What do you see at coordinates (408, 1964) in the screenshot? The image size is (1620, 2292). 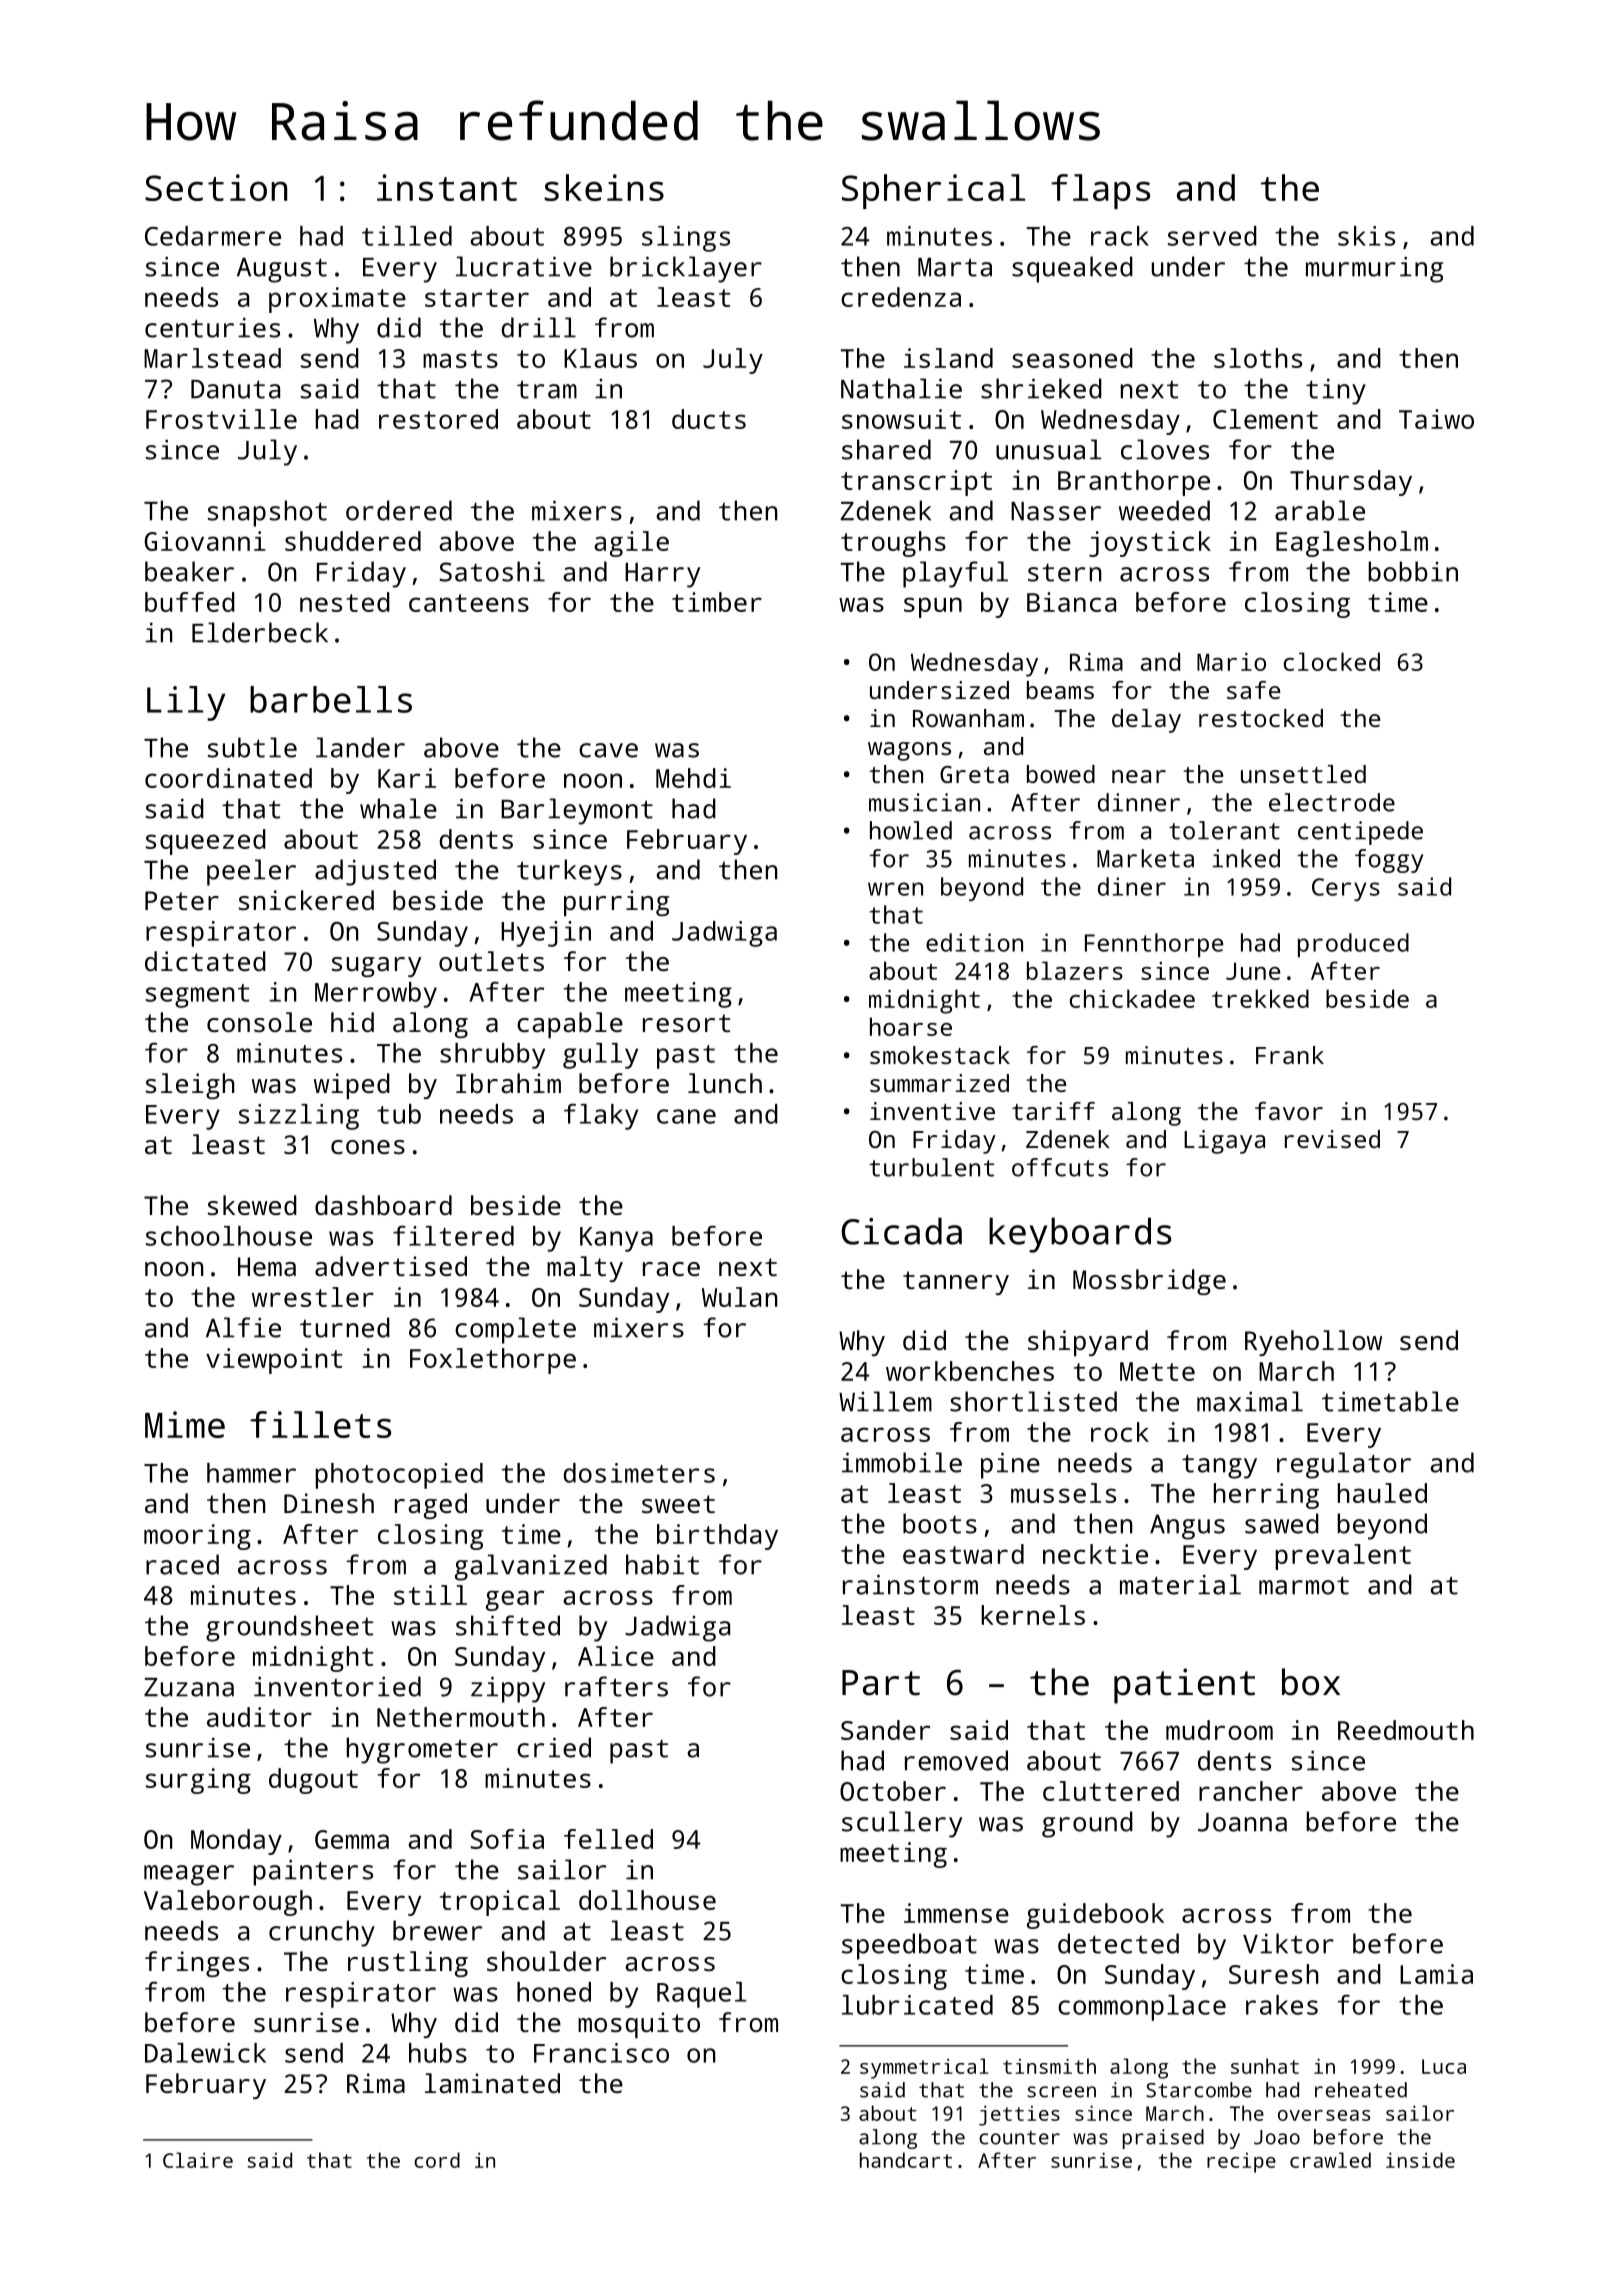 I see `rustling` at bounding box center [408, 1964].
